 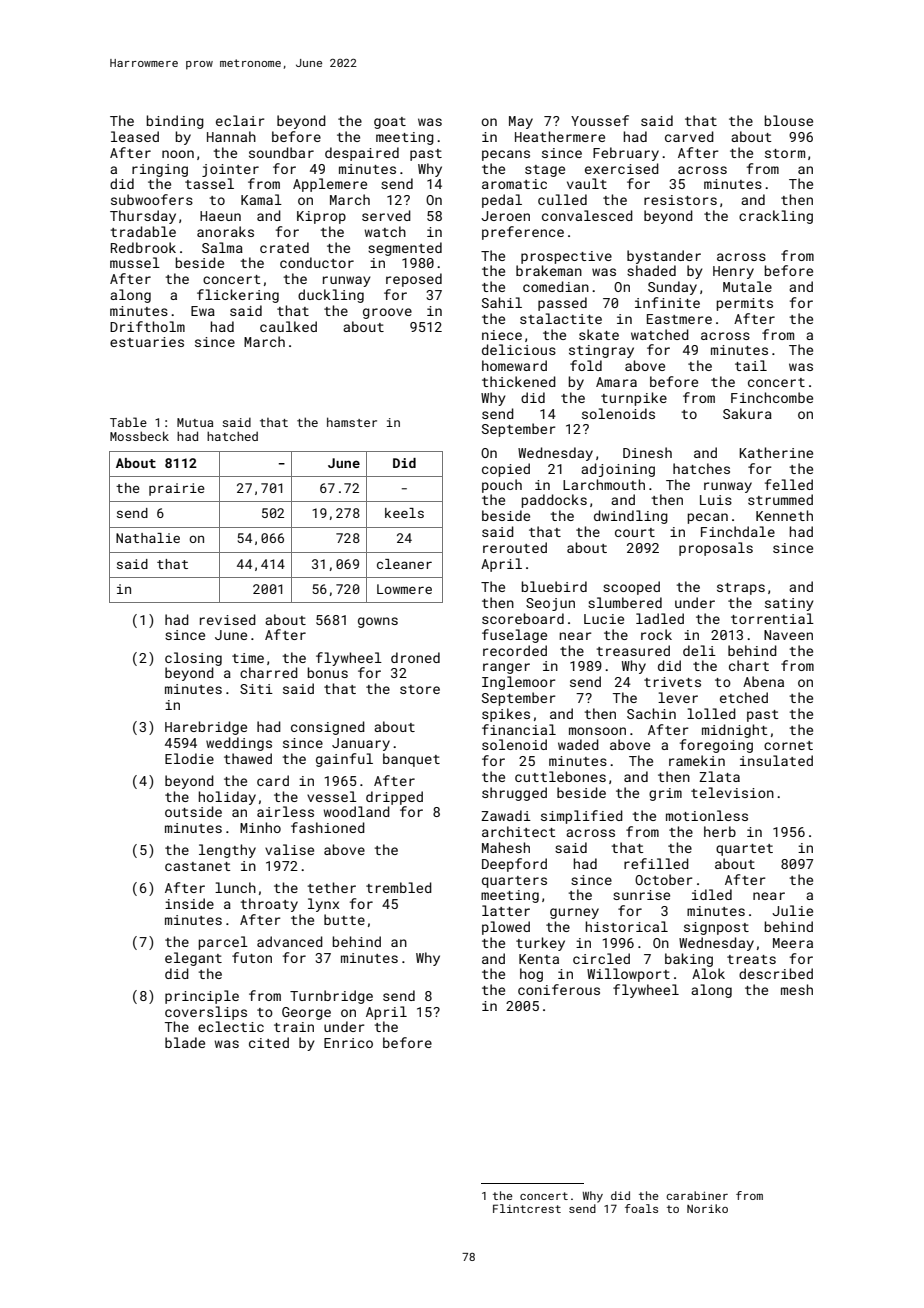 I want to click on cuttlebones, so click(x=560, y=776).
